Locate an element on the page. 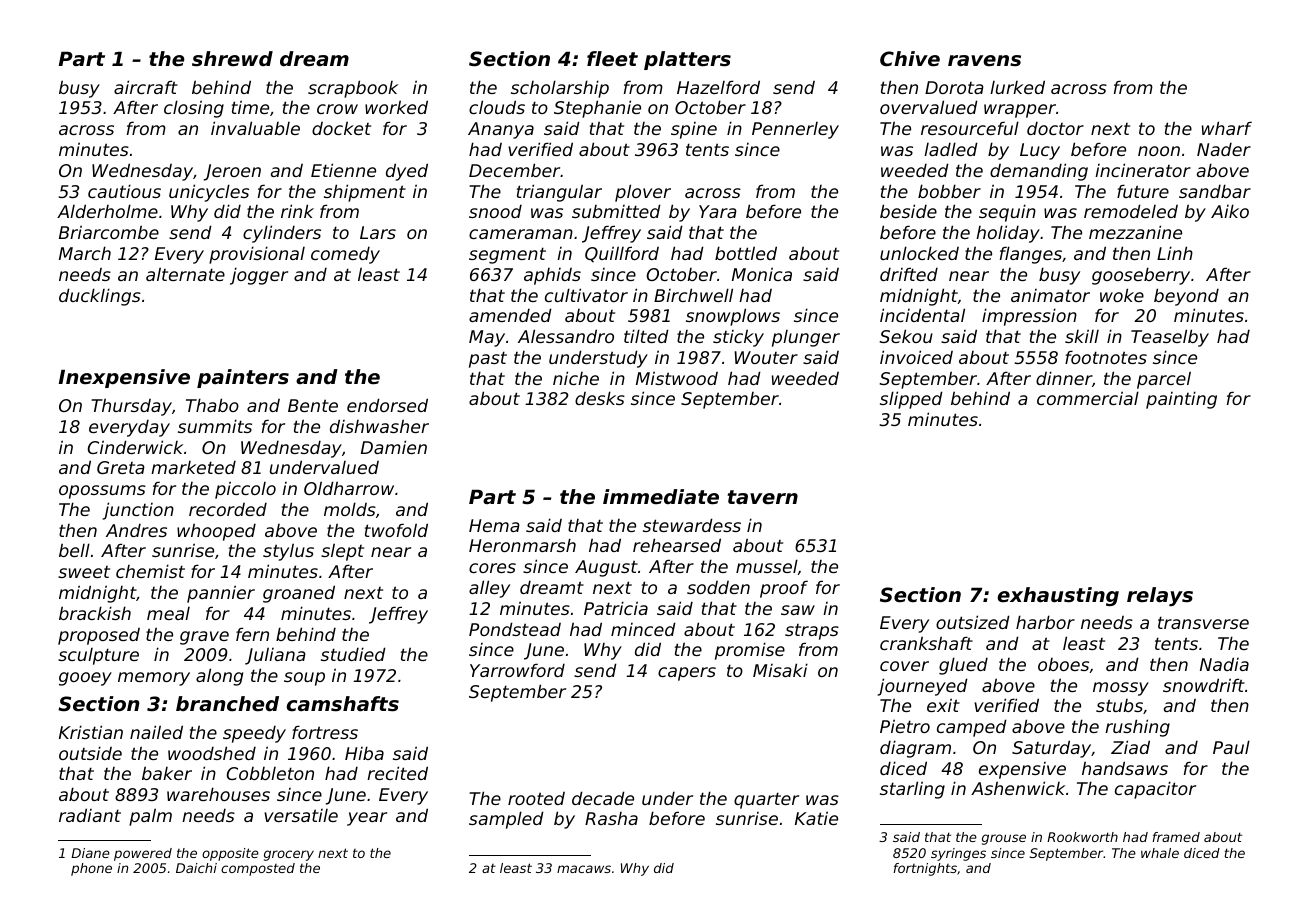 This image has height=924, width=1308. Aiko is located at coordinates (1230, 211).
